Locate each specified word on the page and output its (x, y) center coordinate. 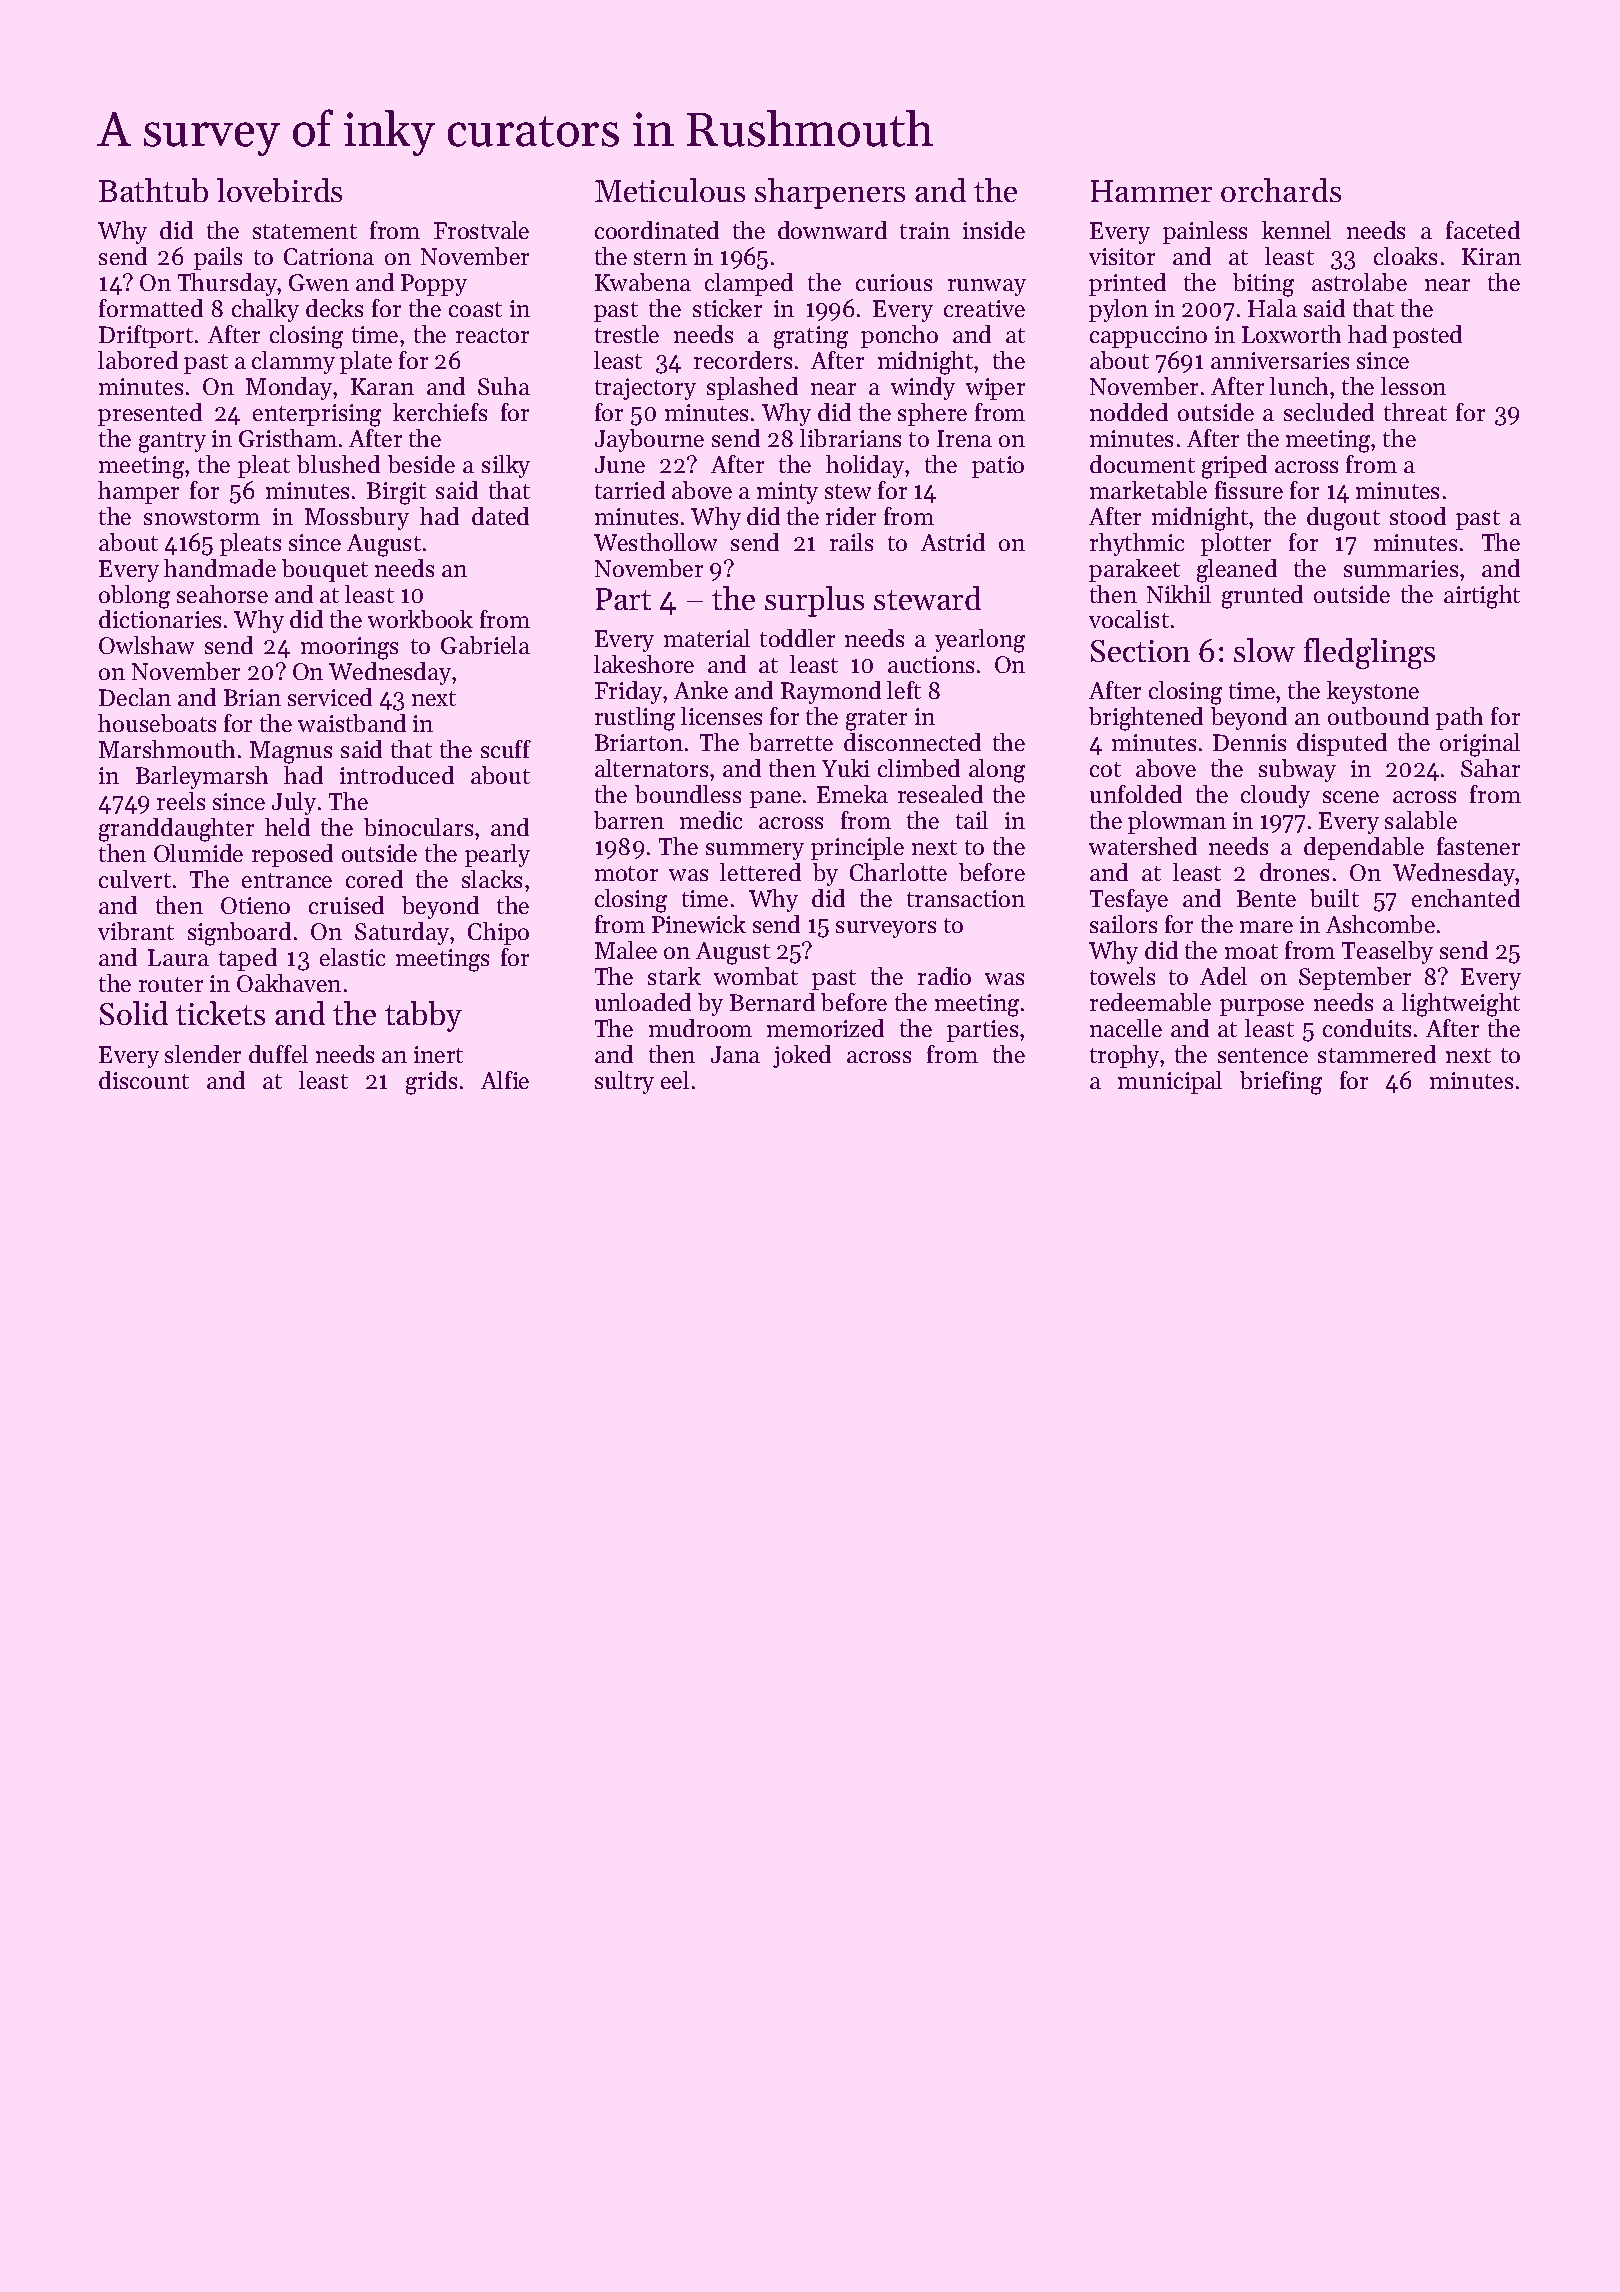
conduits (1367, 1028)
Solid (134, 1013)
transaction (966, 898)
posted (1427, 336)
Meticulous (670, 190)
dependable (1364, 848)
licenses (721, 716)
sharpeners (830, 193)
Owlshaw (146, 645)
